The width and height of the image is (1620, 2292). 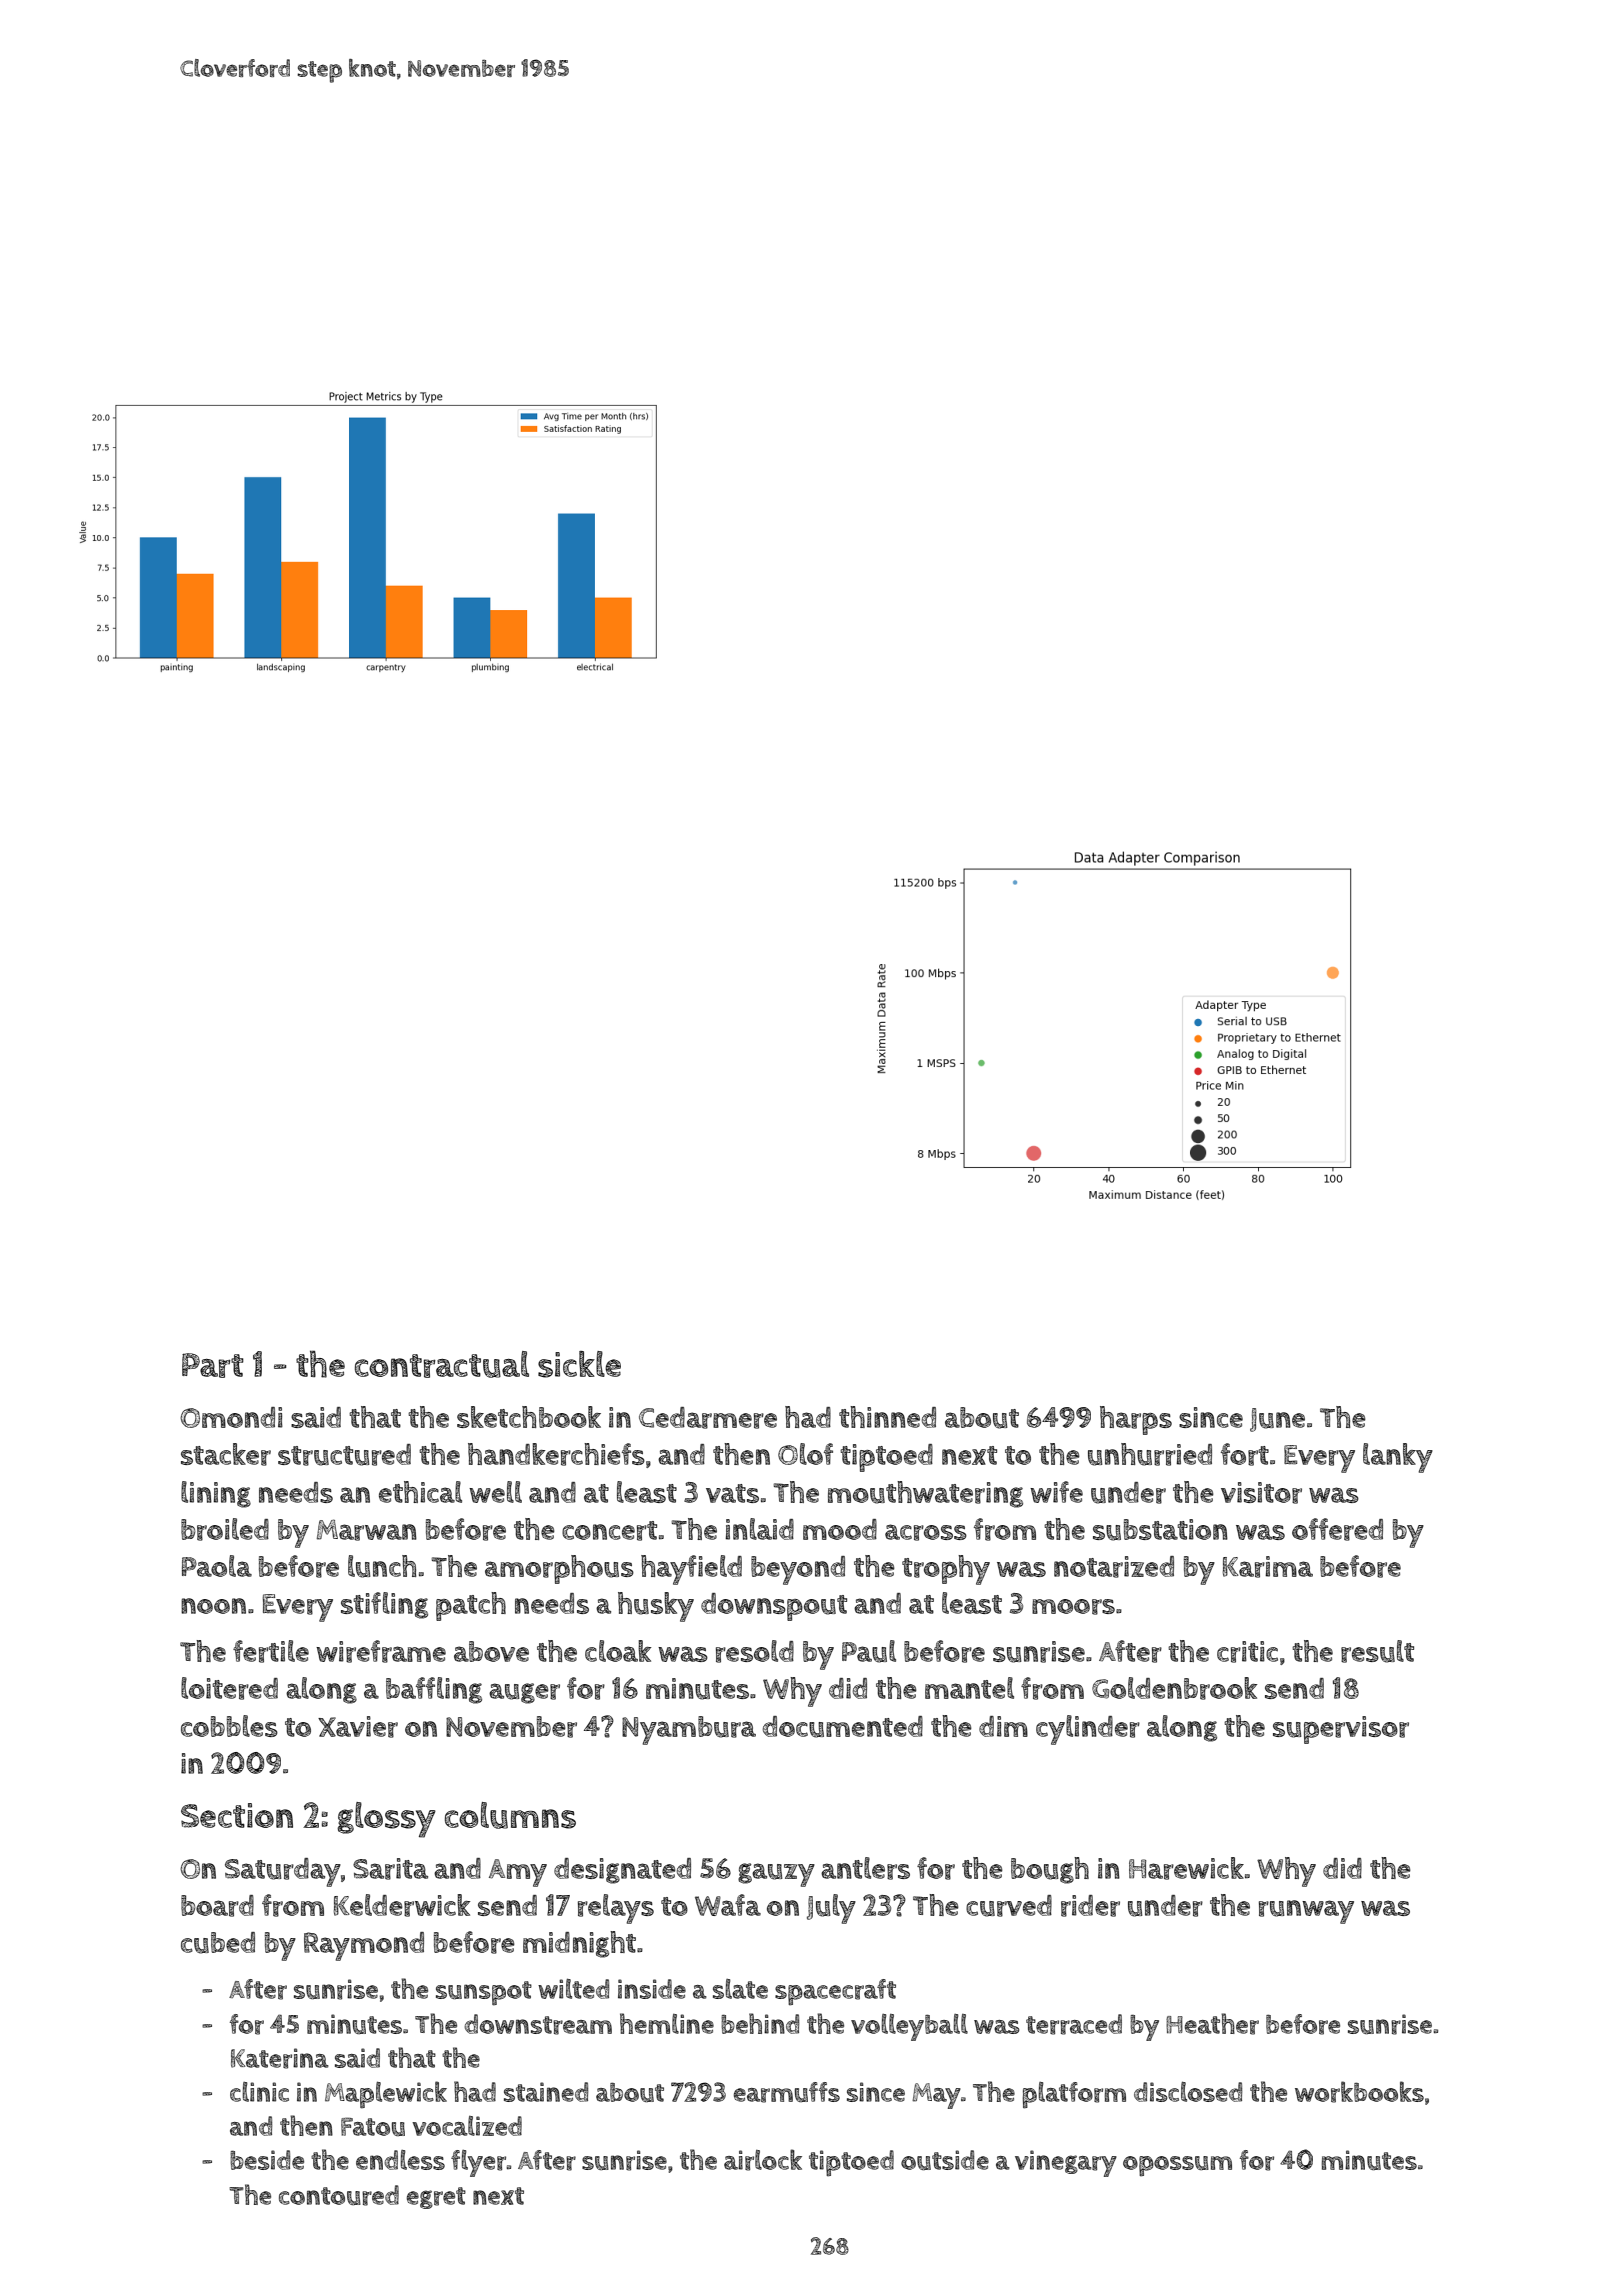 What do you see at coordinates (1150, 1454) in the image?
I see `unhurried` at bounding box center [1150, 1454].
